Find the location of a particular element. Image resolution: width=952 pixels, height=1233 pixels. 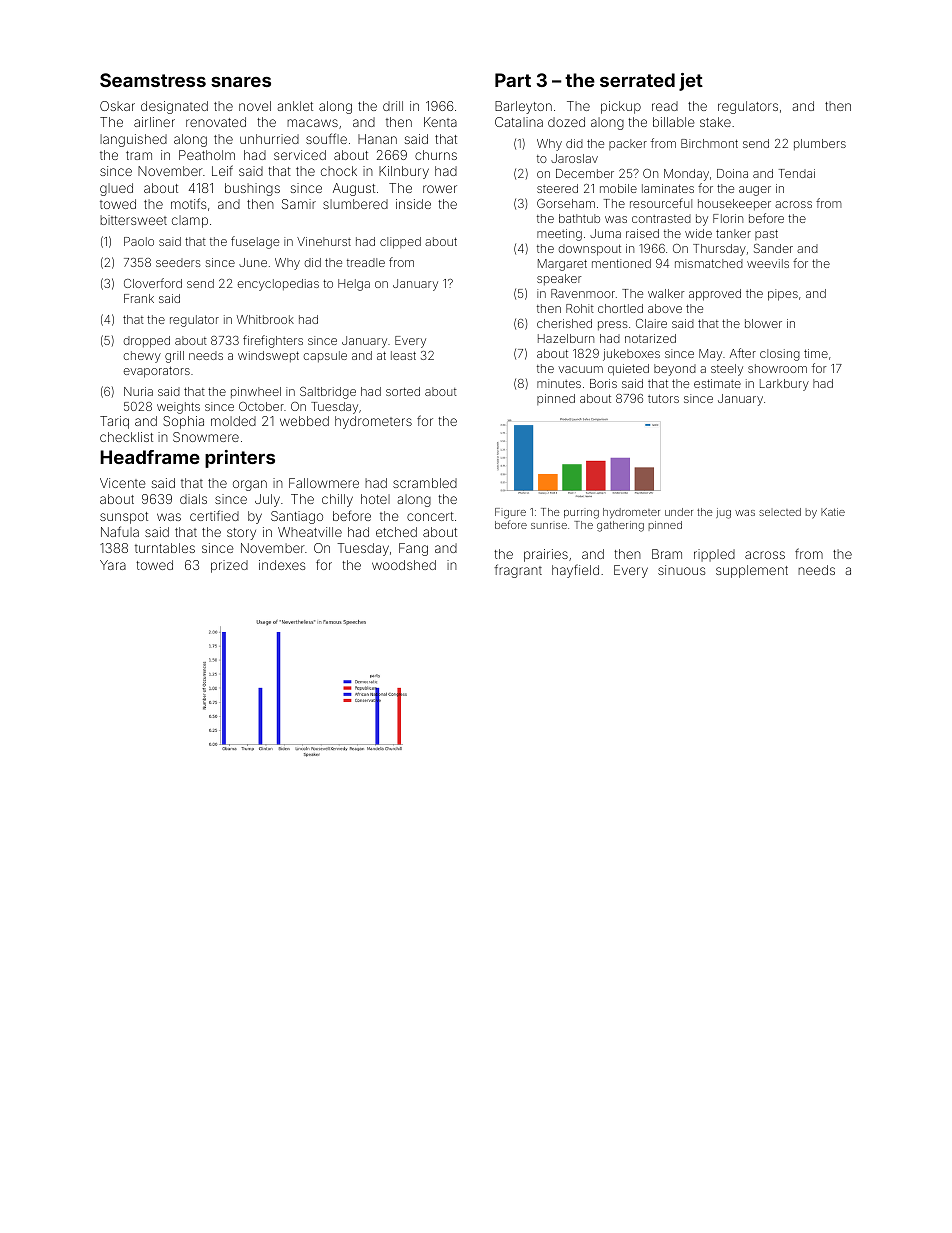

Snowmere is located at coordinates (206, 437).
